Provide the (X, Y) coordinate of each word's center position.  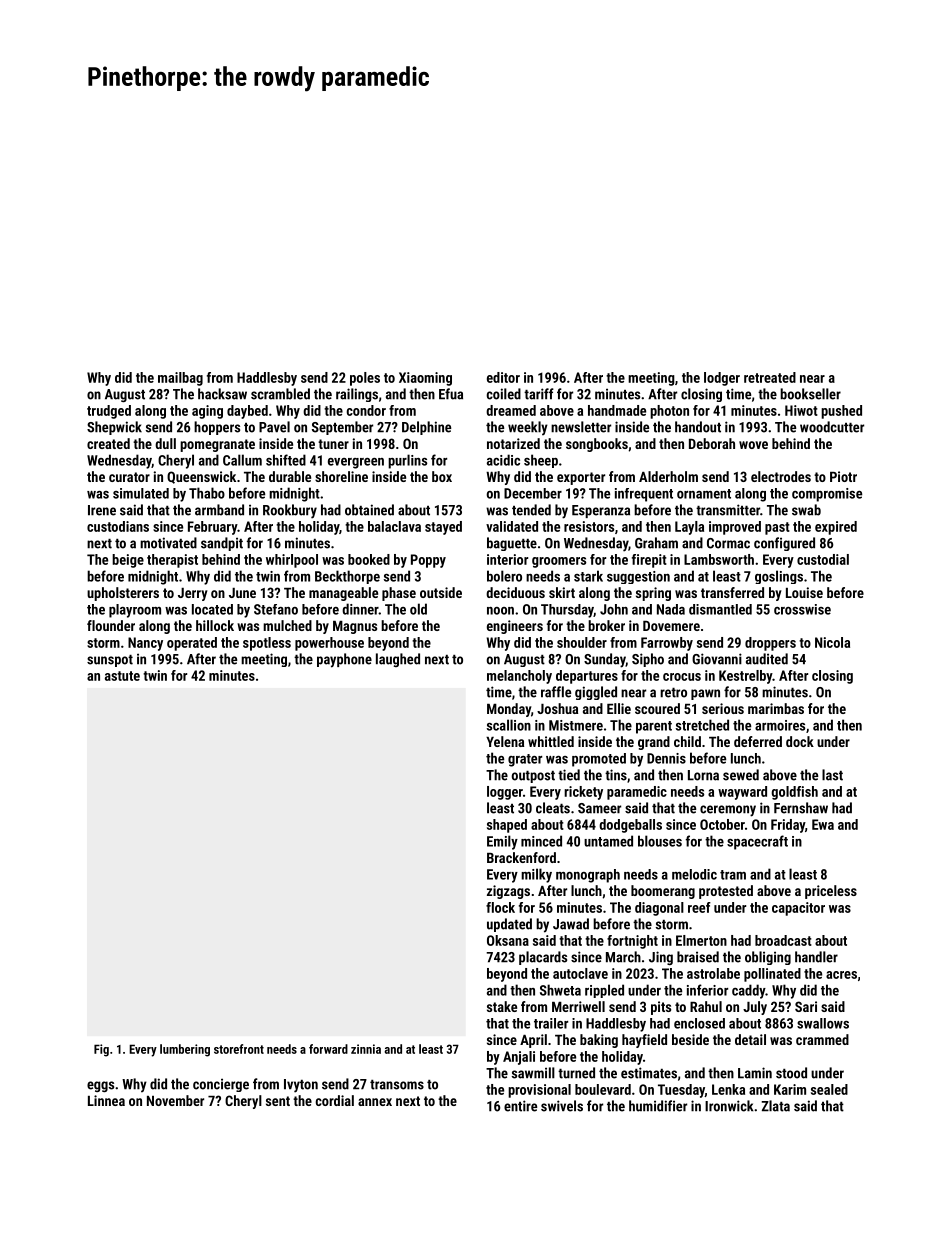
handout (698, 427)
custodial (823, 559)
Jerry (193, 594)
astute (122, 676)
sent (278, 1101)
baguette (512, 544)
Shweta (560, 990)
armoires (780, 725)
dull (165, 443)
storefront (239, 1049)
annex (375, 1102)
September (342, 428)
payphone (344, 660)
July (755, 1008)
